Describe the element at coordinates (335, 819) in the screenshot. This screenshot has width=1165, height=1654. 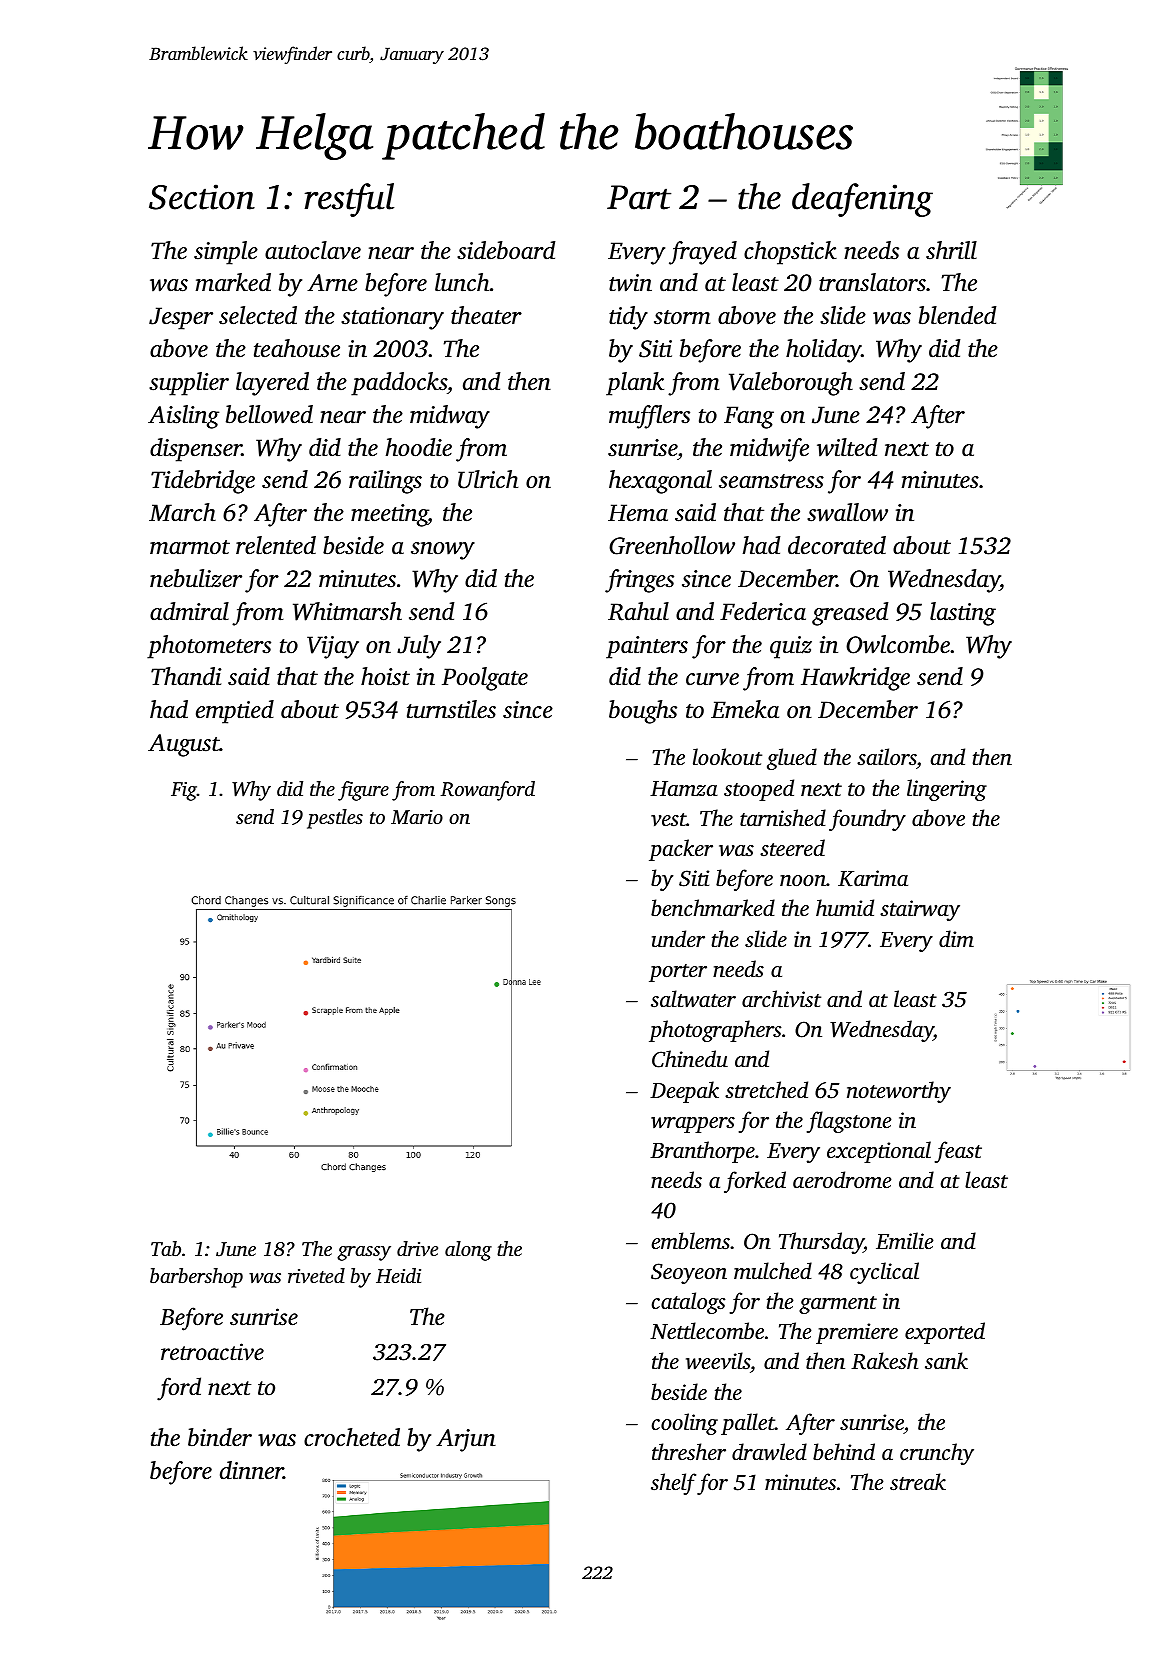
I see `pestles` at that location.
